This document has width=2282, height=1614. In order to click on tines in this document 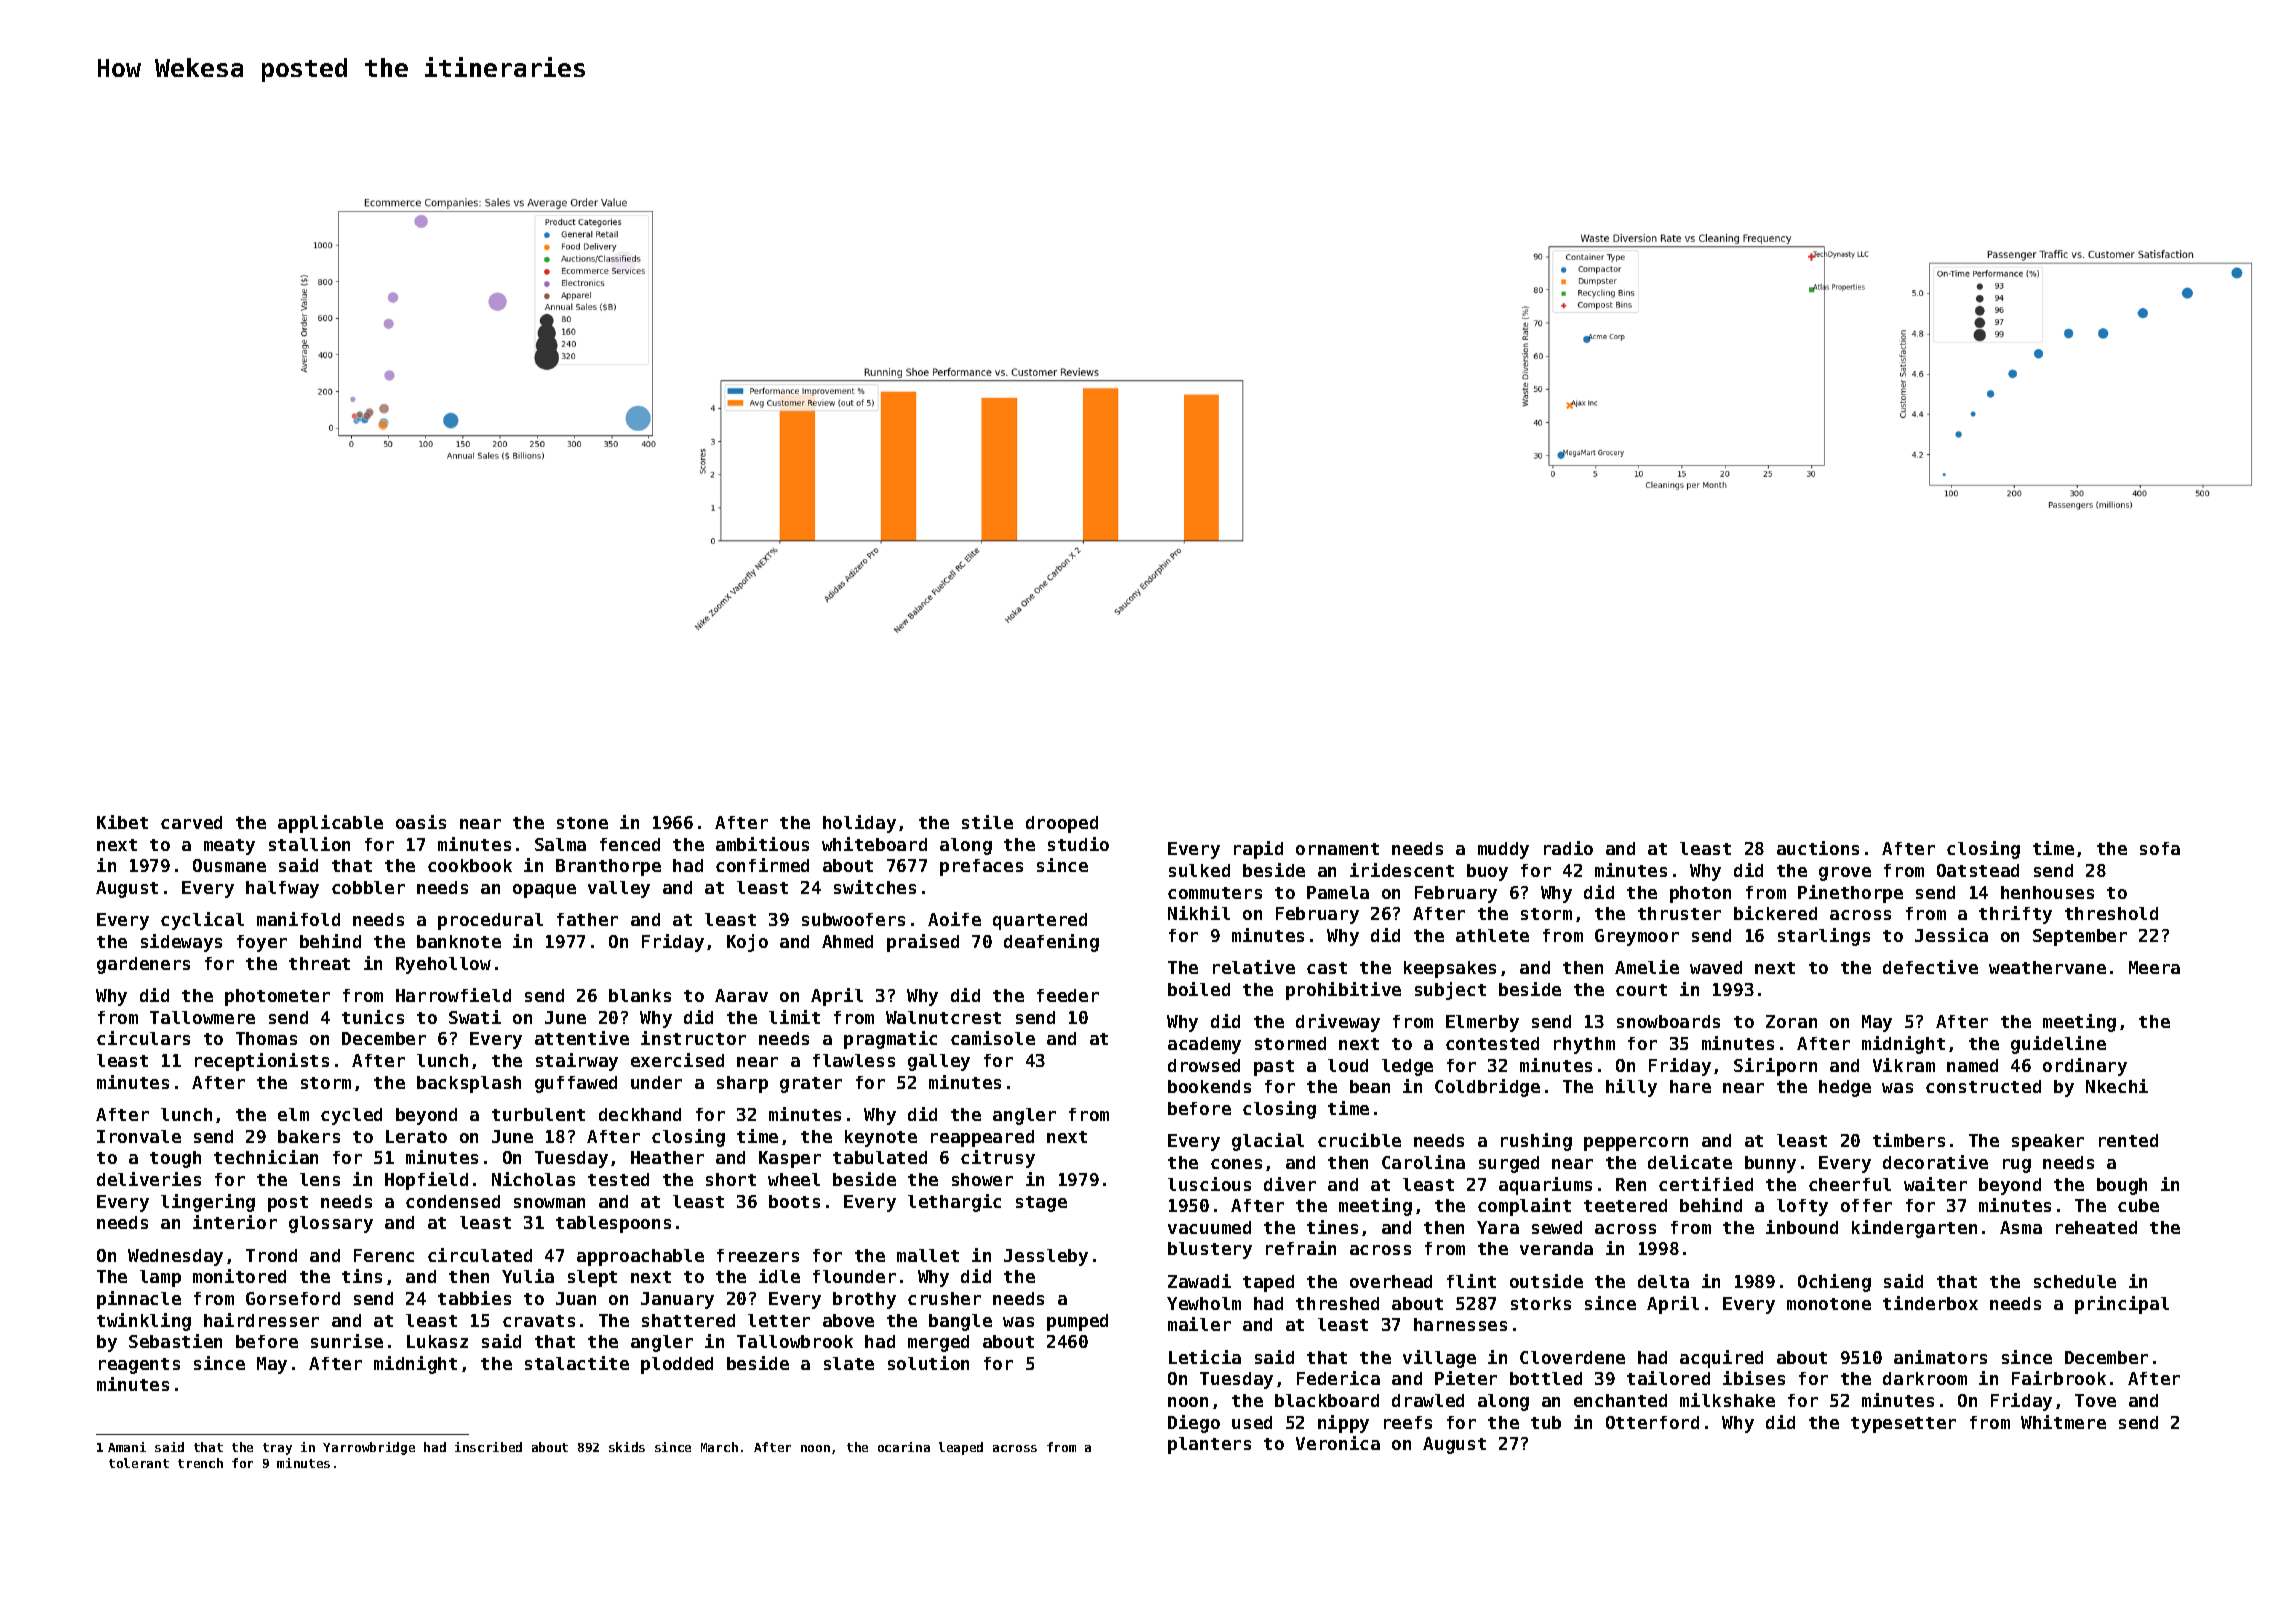, I will do `click(1332, 1227)`.
